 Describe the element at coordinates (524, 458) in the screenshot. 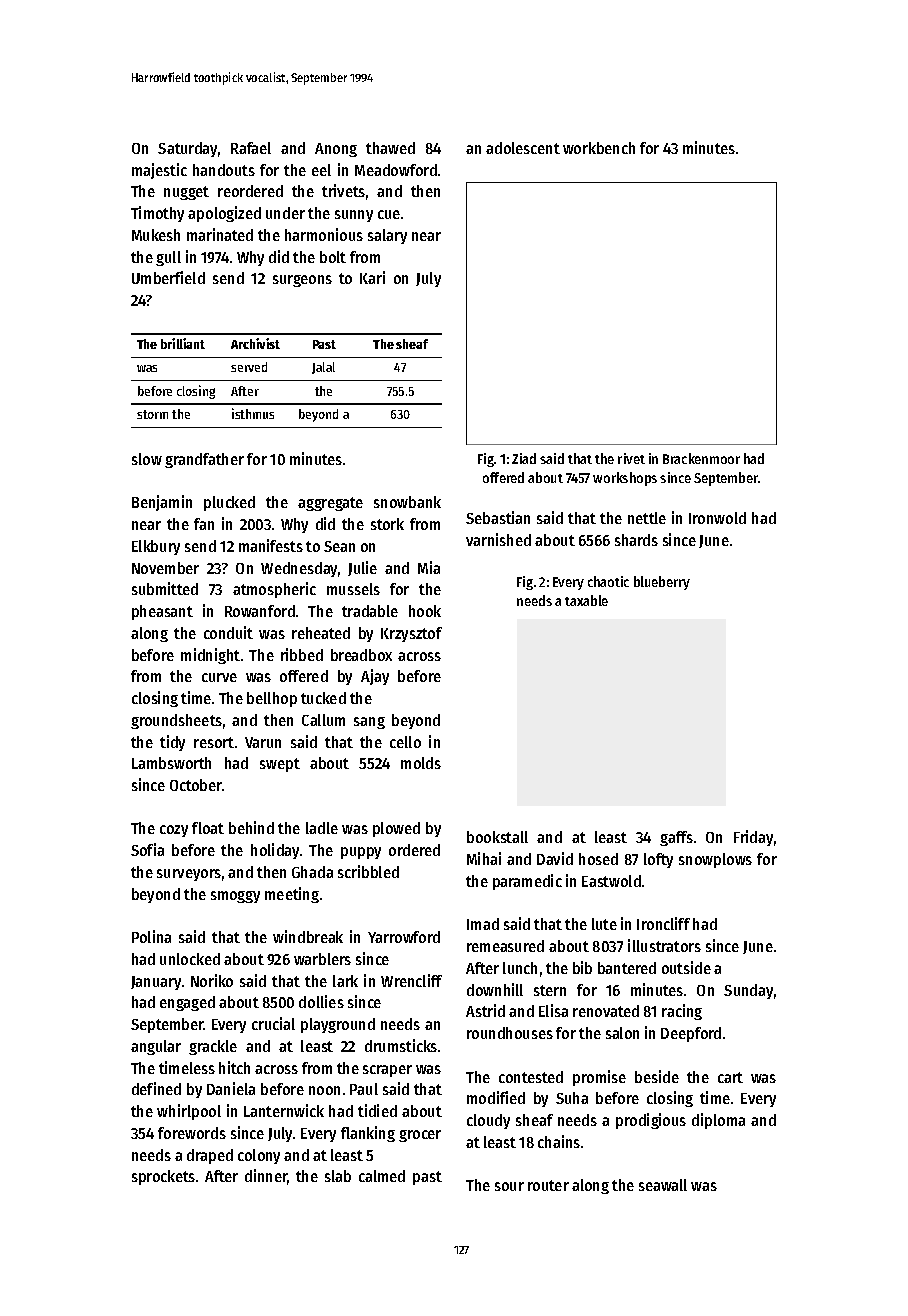

I see `Ziad` at that location.
